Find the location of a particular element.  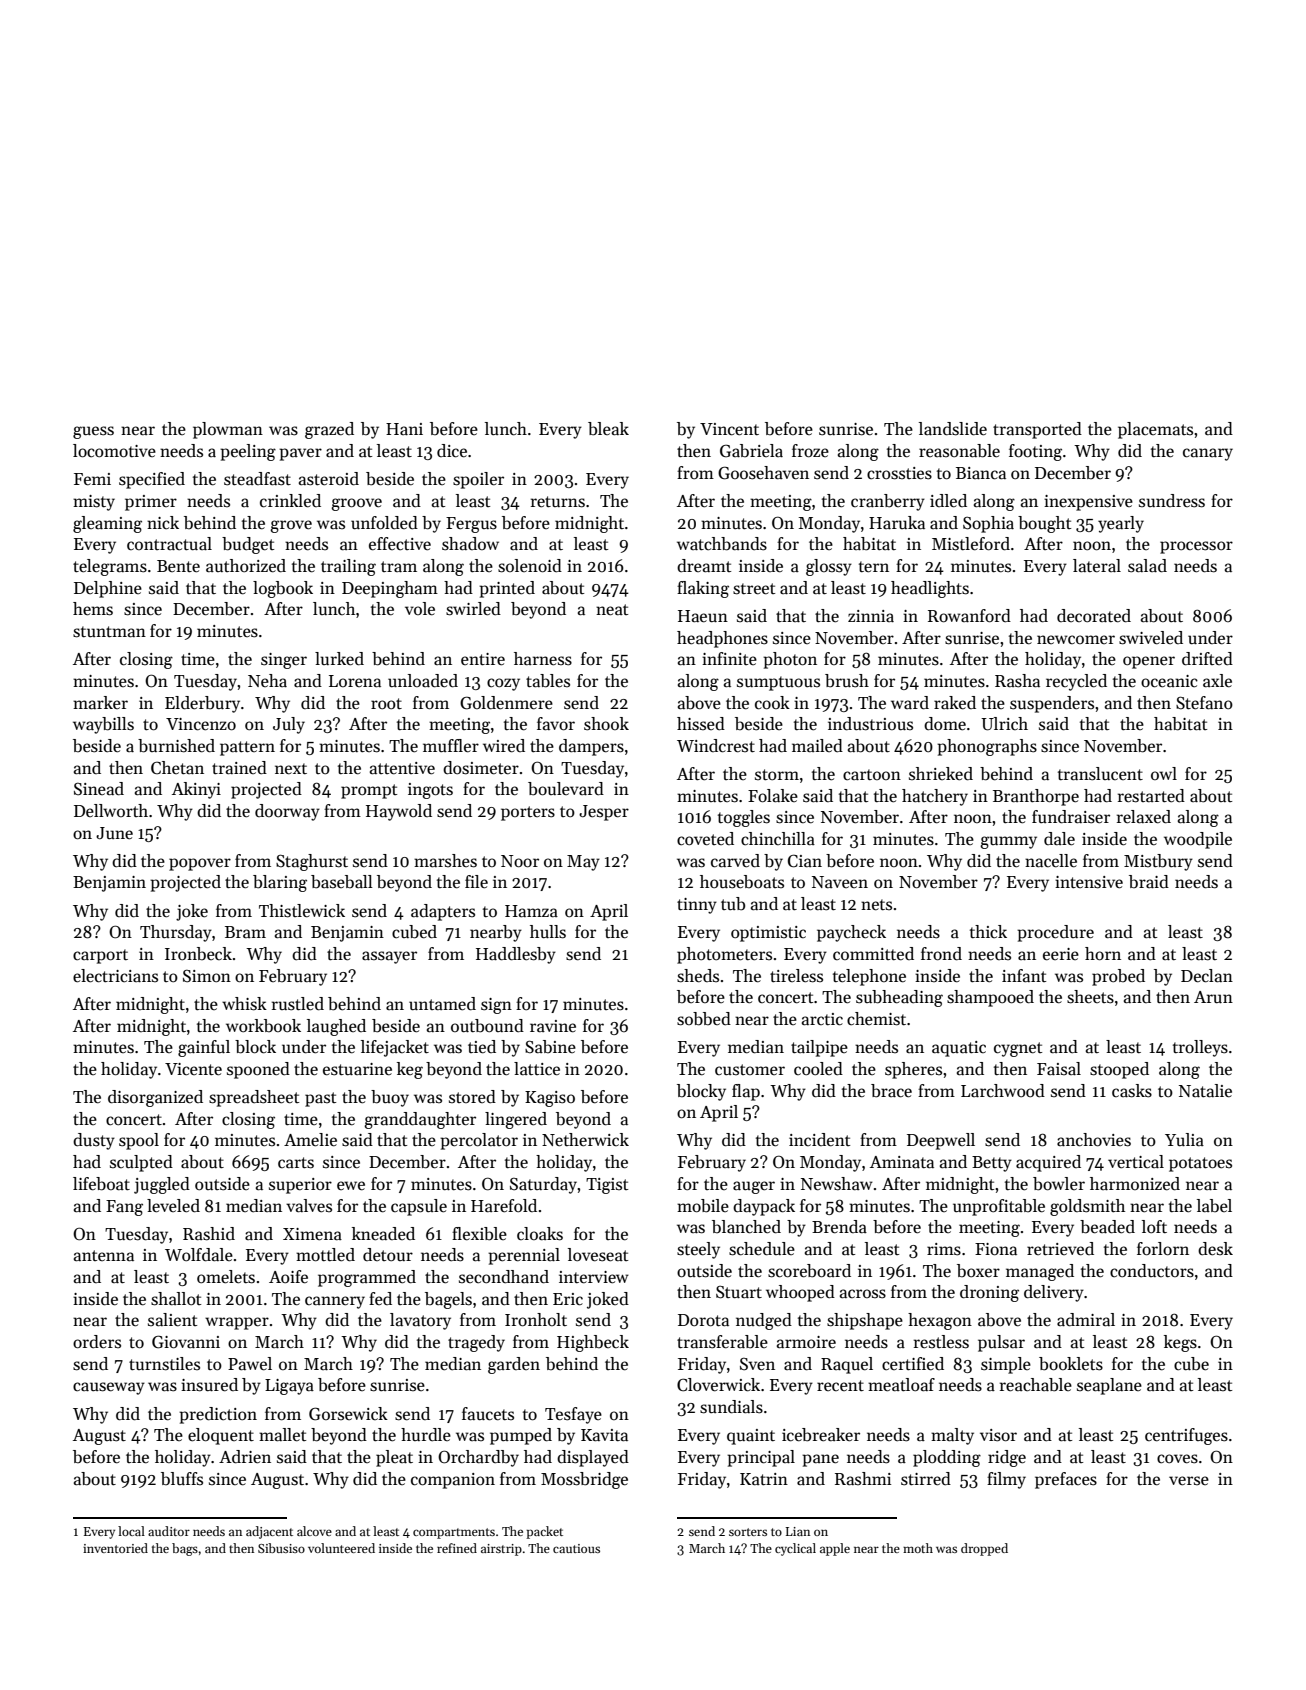

bags is located at coordinates (185, 1549).
